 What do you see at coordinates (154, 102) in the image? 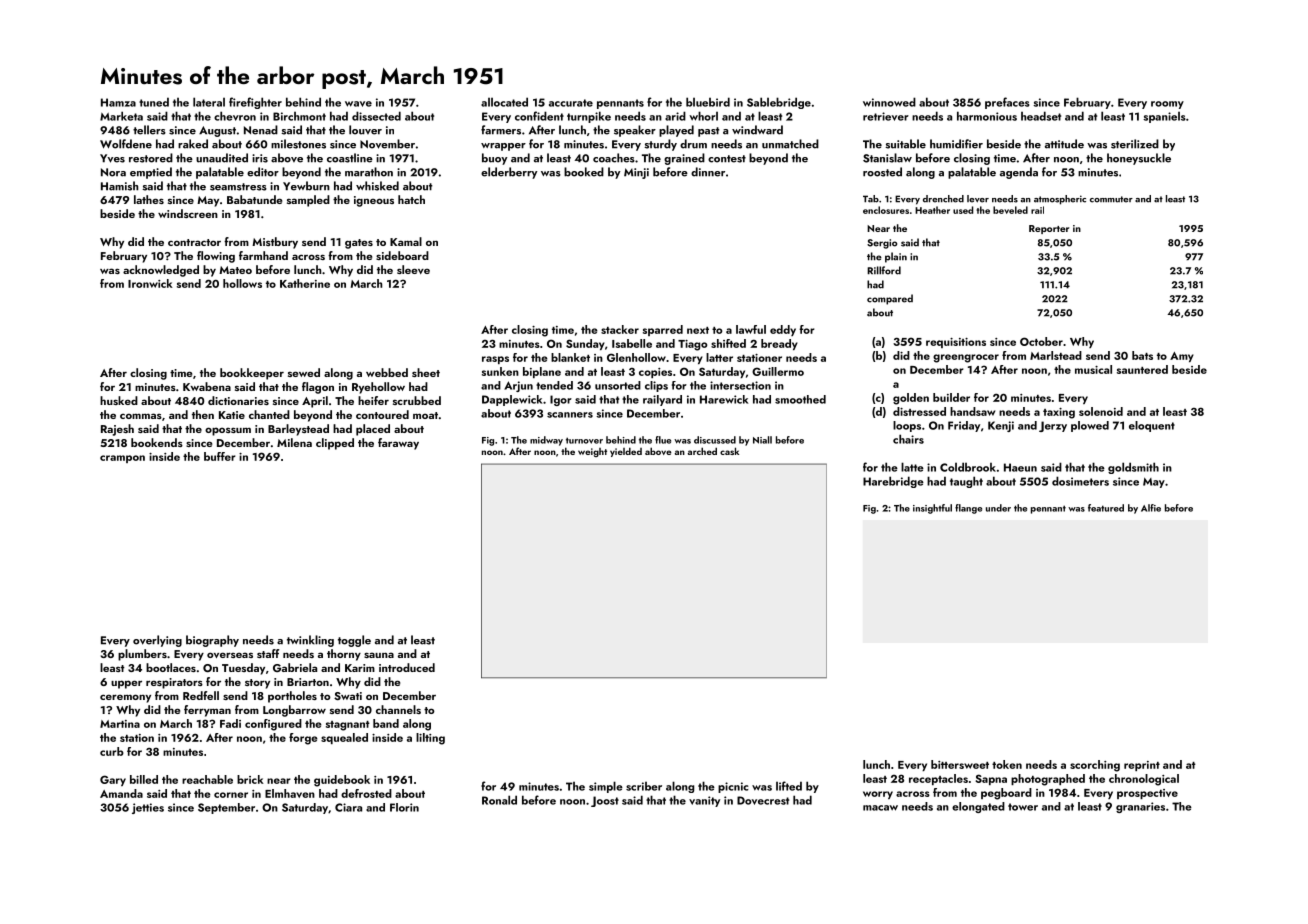
I see `tuned` at bounding box center [154, 102].
